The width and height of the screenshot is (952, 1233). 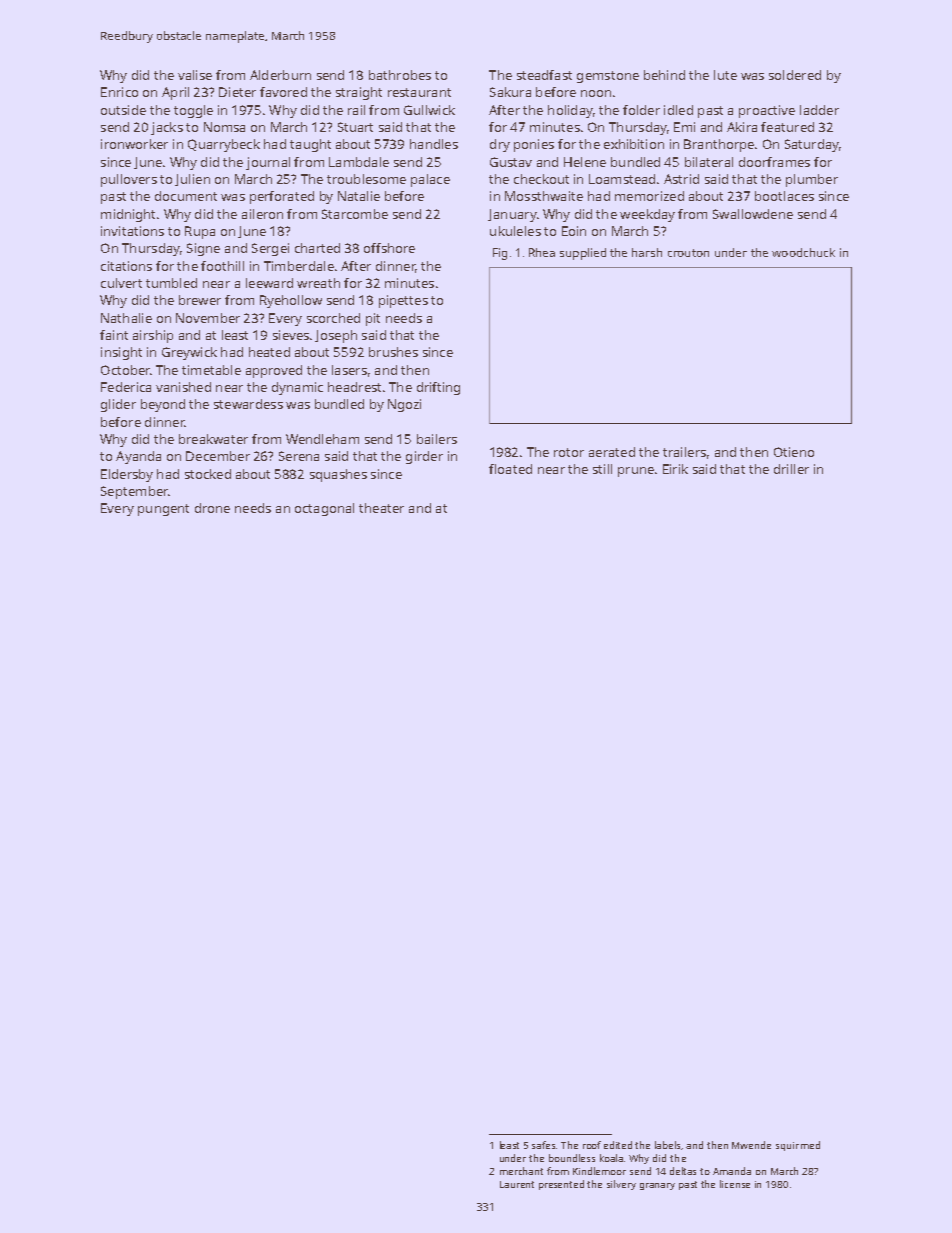 What do you see at coordinates (791, 469) in the screenshot?
I see `driller` at bounding box center [791, 469].
